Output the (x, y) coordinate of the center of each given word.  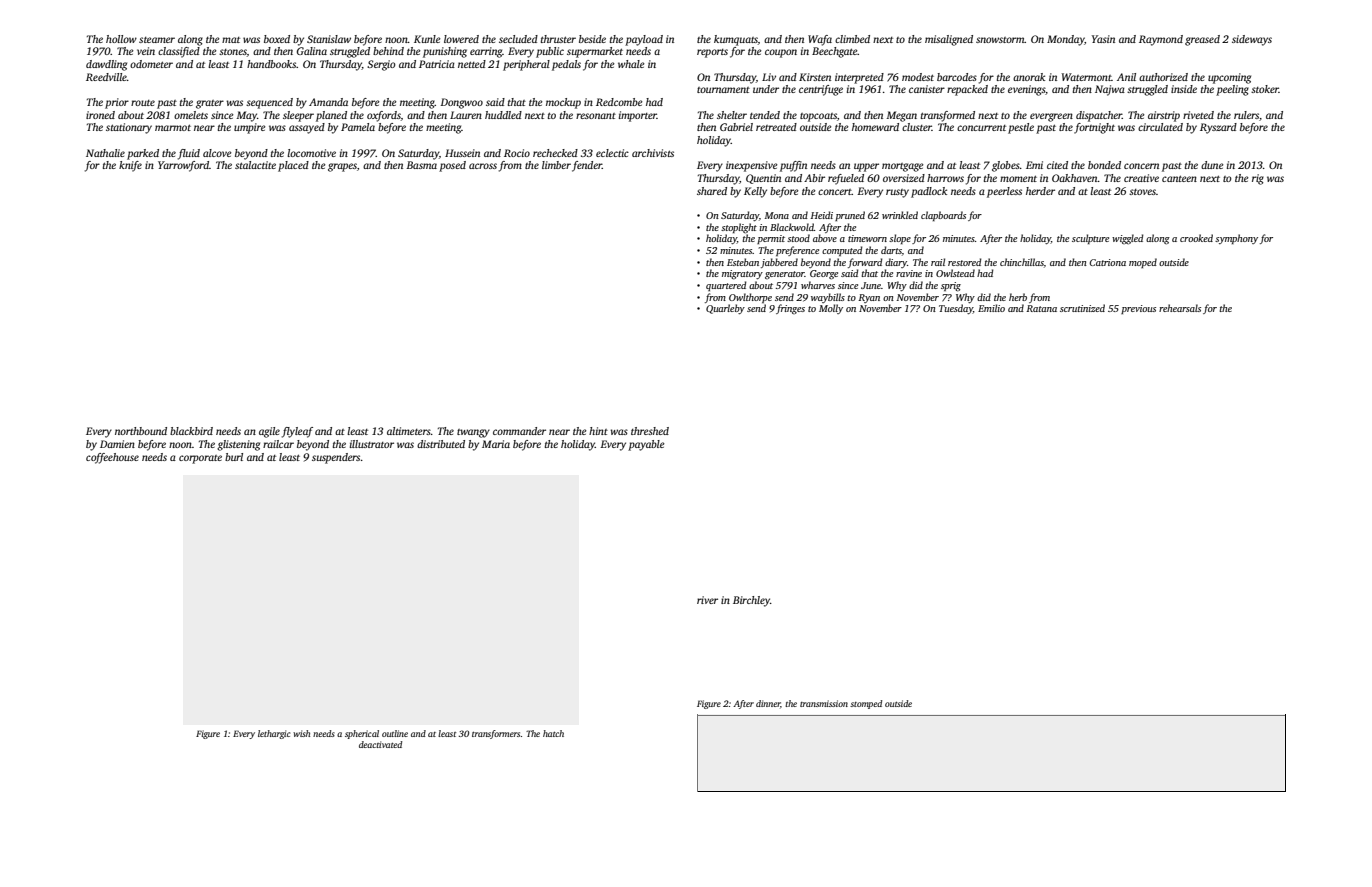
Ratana (1041, 308)
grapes (342, 167)
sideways (1252, 40)
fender (587, 166)
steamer (157, 40)
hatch (553, 733)
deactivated (380, 744)
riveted (1198, 115)
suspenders (336, 458)
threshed (650, 431)
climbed (852, 39)
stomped (866, 704)
